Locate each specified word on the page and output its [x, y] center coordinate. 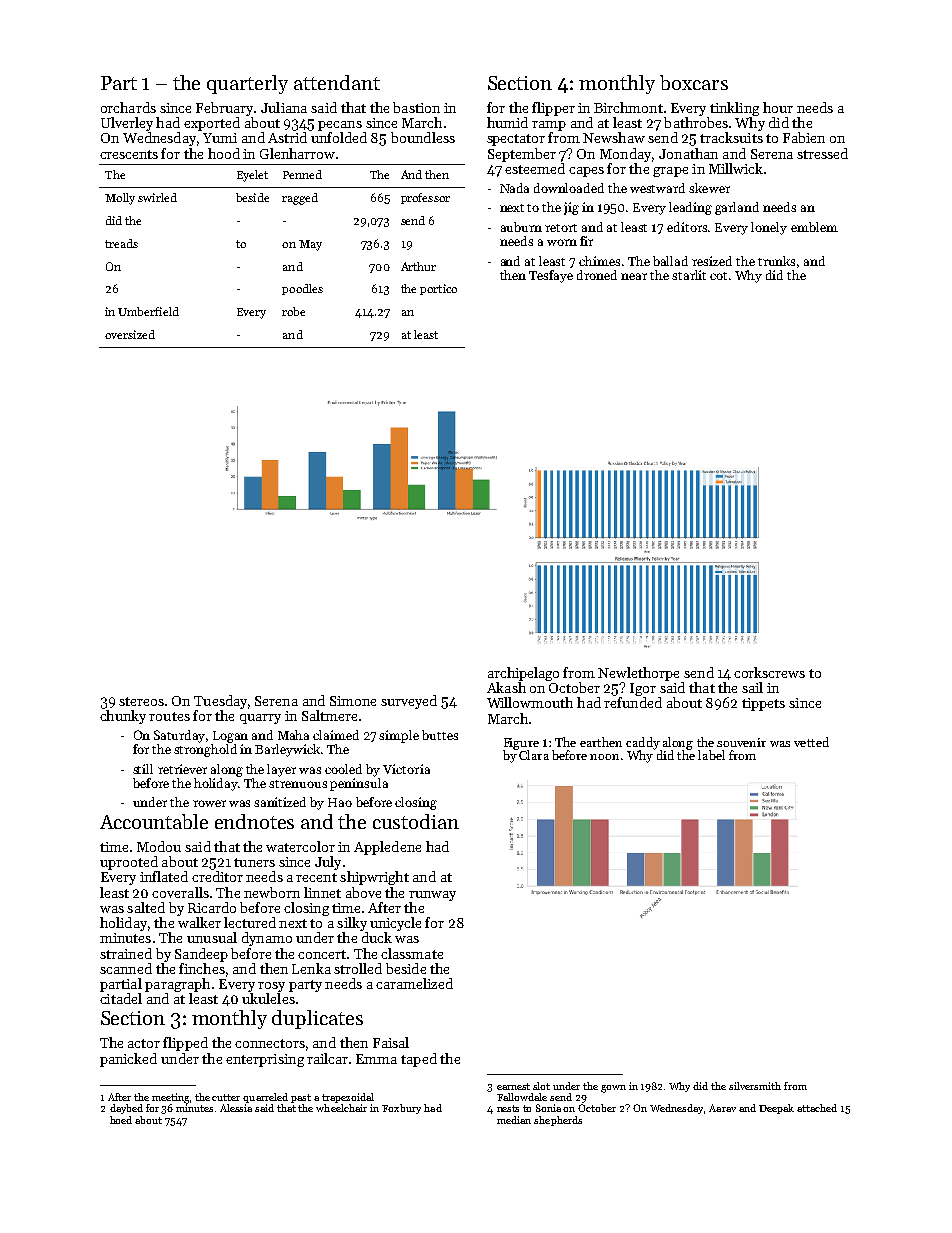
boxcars [694, 82]
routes [169, 716]
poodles [302, 289]
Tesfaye [551, 276]
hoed [121, 1120]
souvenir [741, 742]
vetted [811, 742]
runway [432, 896]
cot [718, 276]
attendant [337, 82]
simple [399, 736]
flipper [553, 109]
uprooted [129, 863]
